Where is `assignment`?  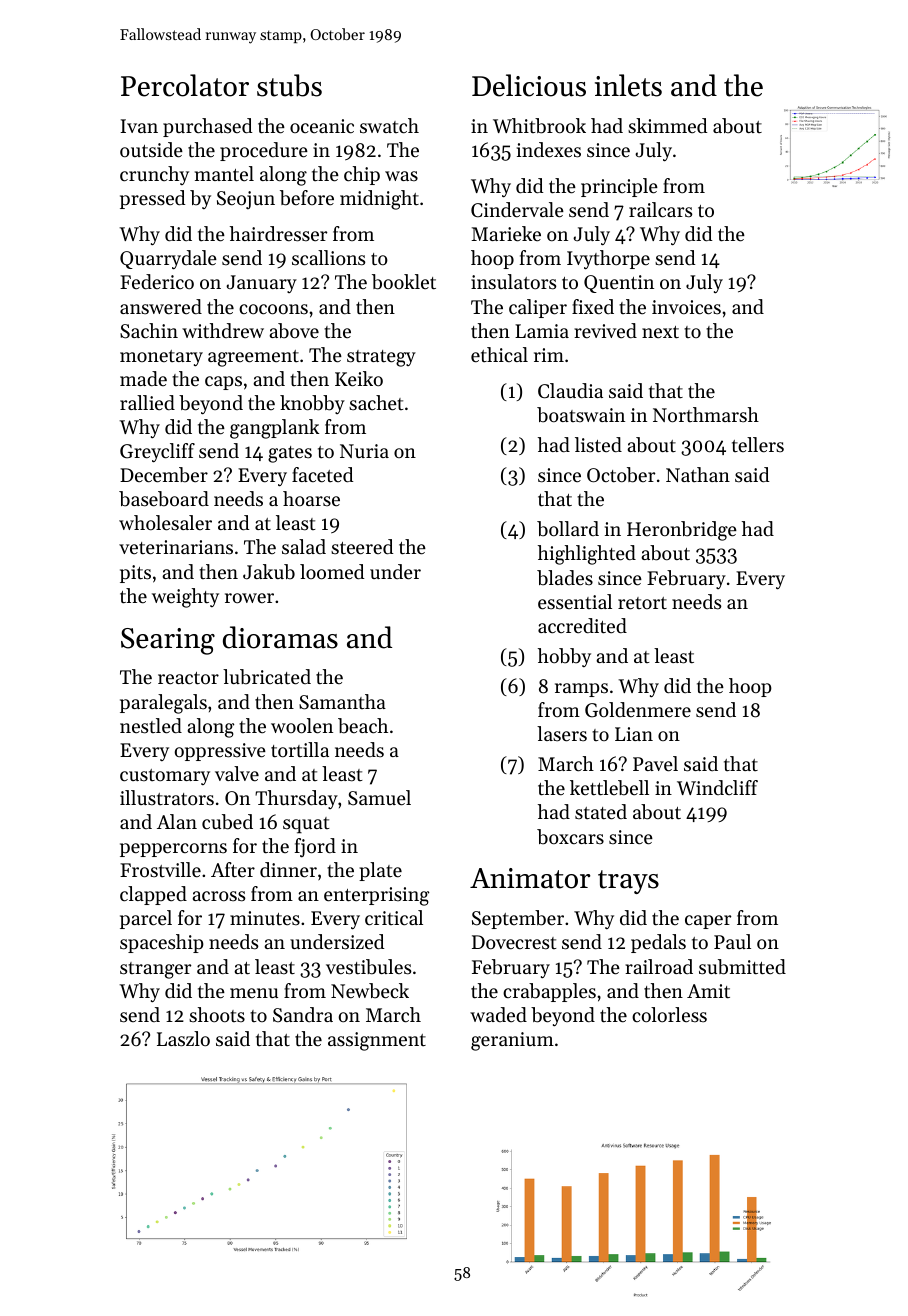
assignment is located at coordinates (377, 1041).
